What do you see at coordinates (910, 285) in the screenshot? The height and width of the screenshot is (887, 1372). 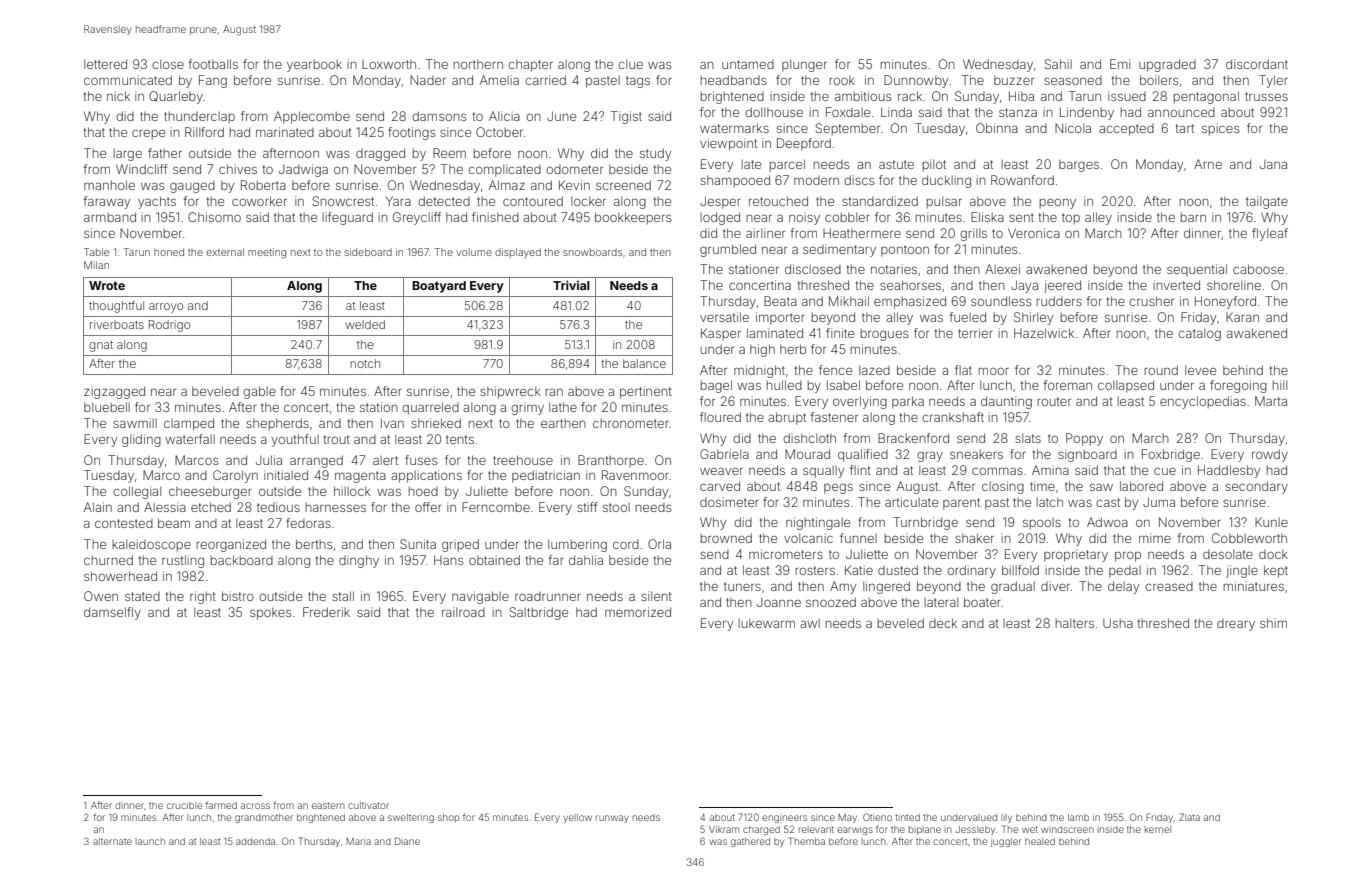 I see `seahorses` at bounding box center [910, 285].
